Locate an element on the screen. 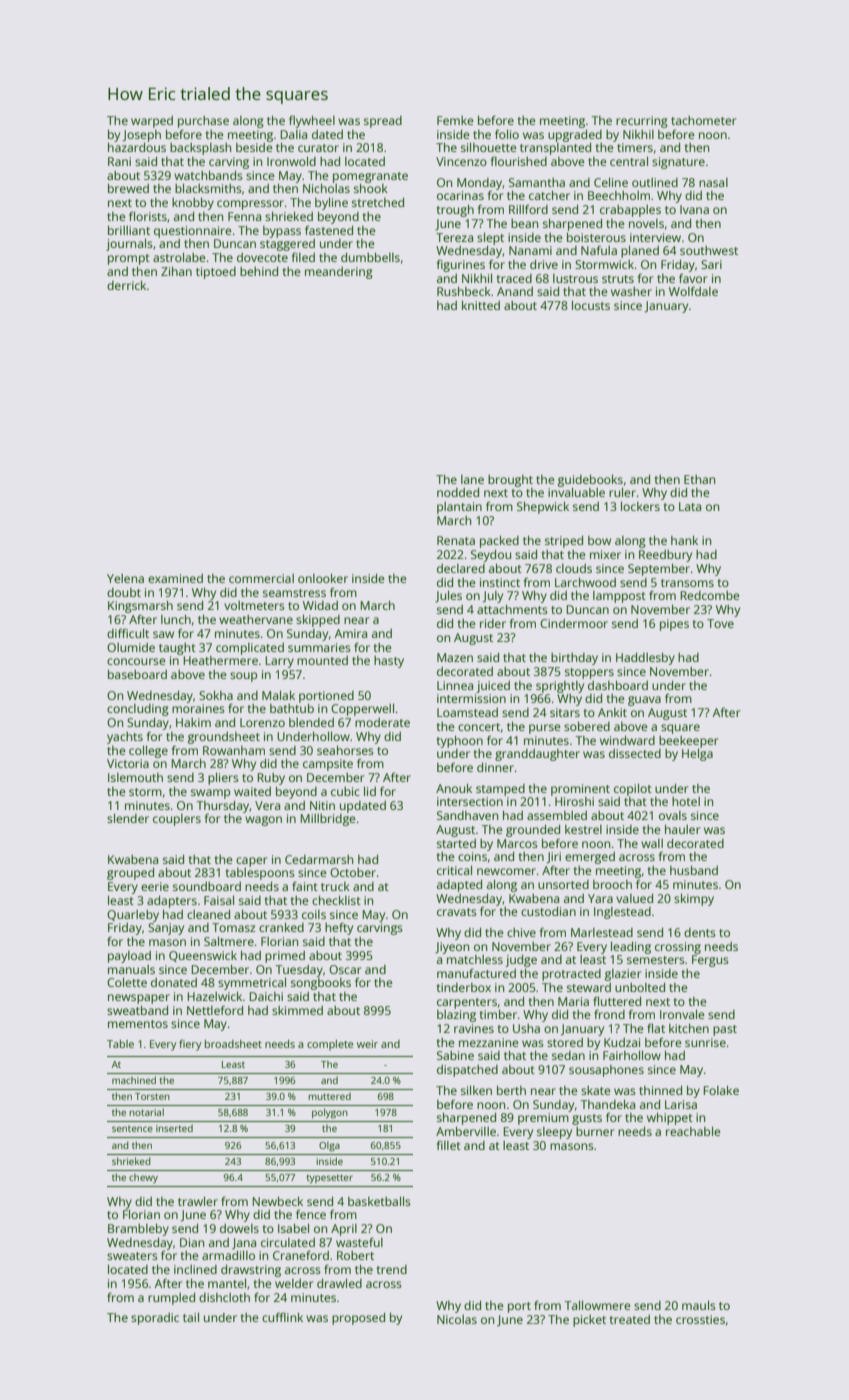  trend is located at coordinates (392, 1269).
